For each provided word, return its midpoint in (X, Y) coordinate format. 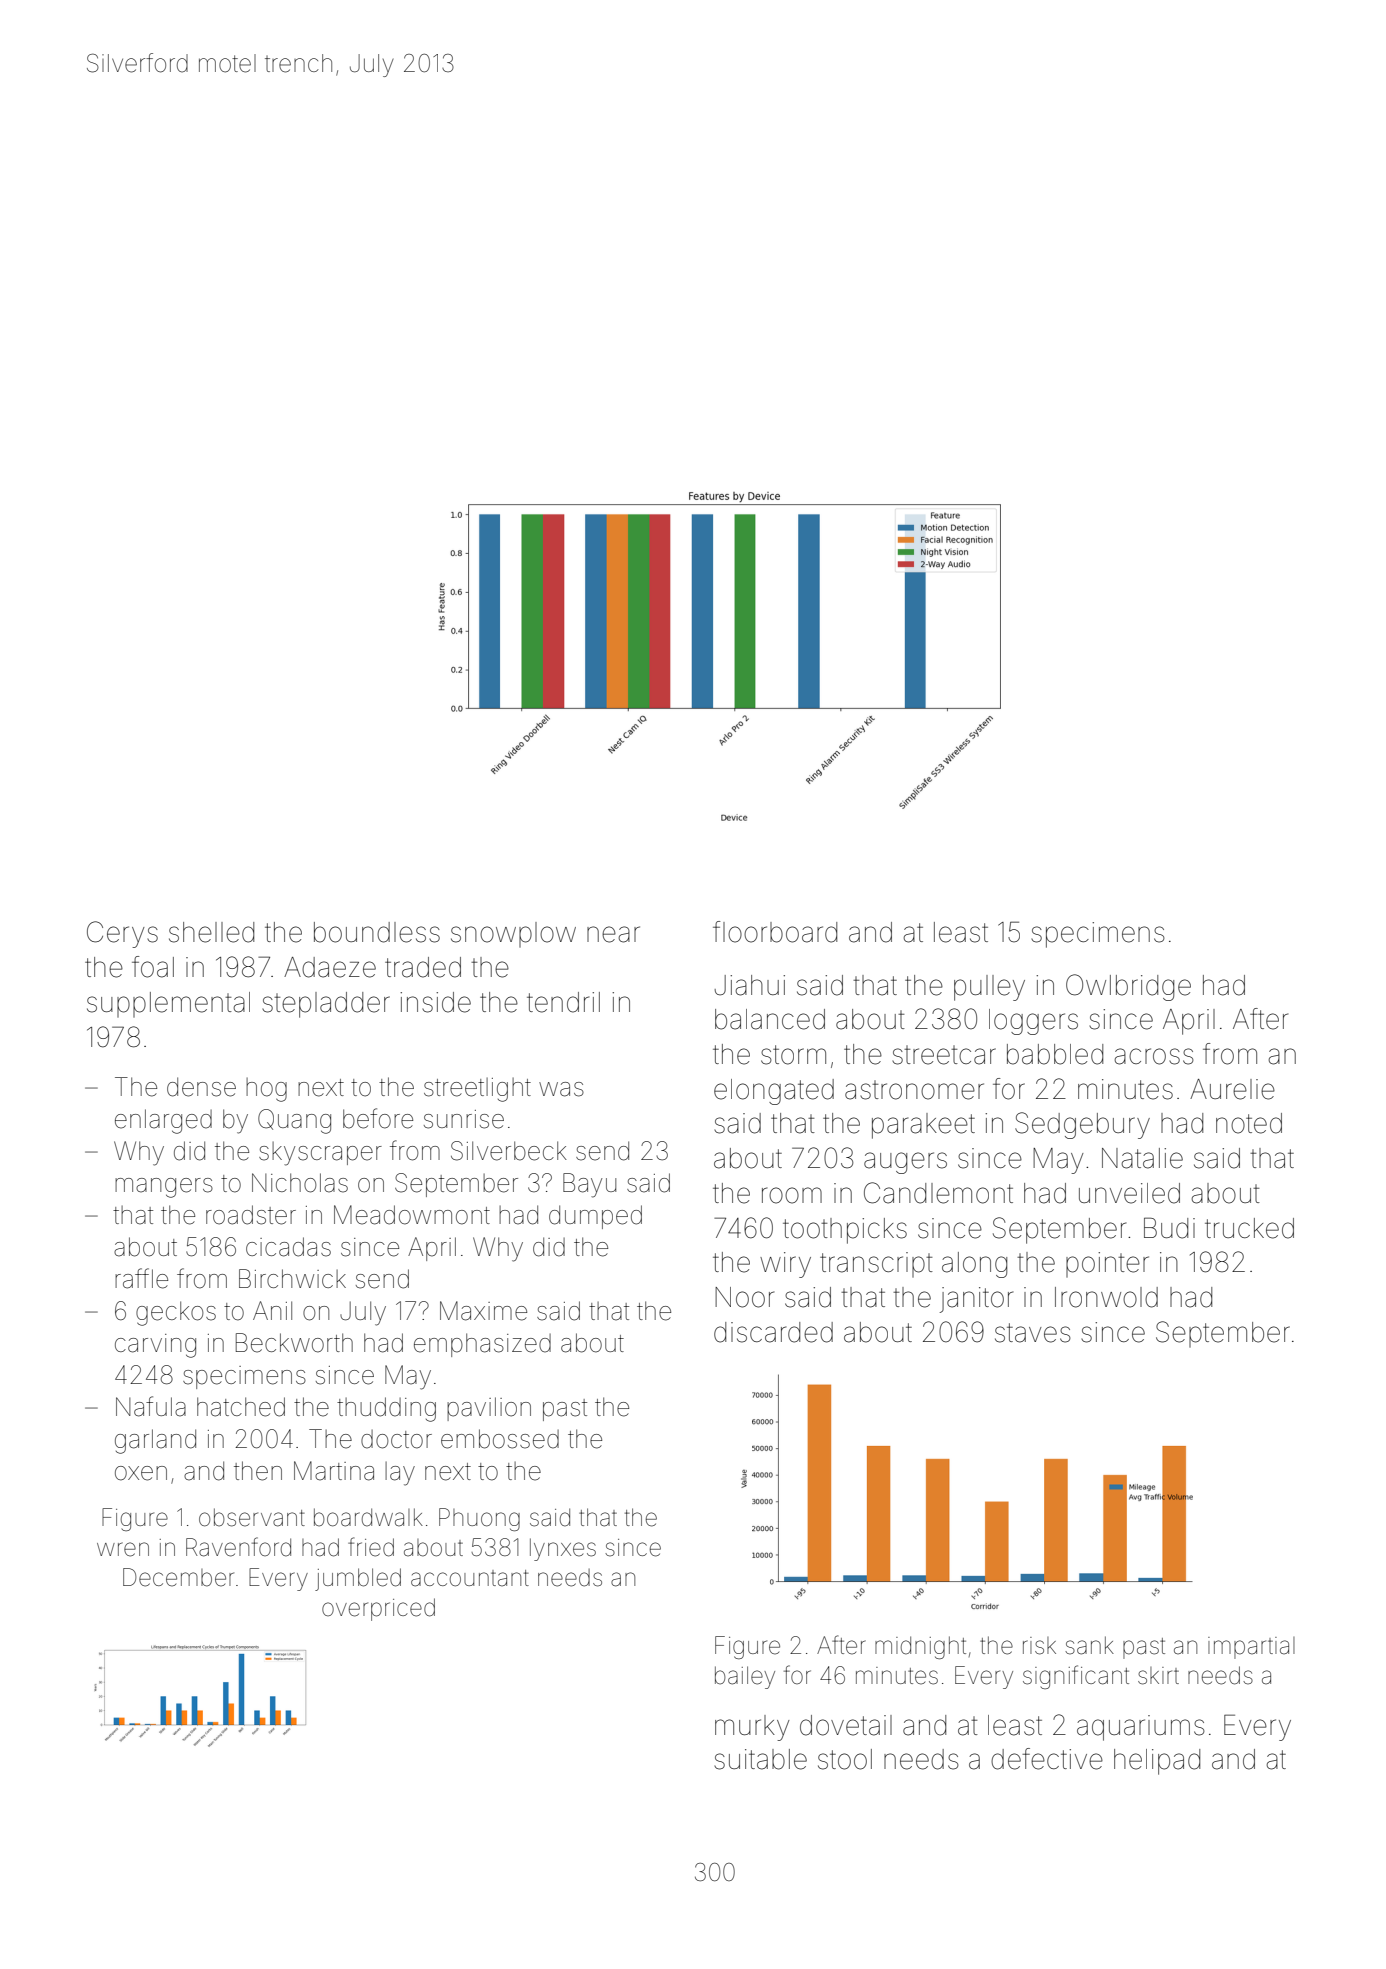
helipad (1157, 1762)
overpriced (378, 1609)
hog (266, 1090)
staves (1033, 1333)
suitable (760, 1759)
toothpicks (845, 1231)
